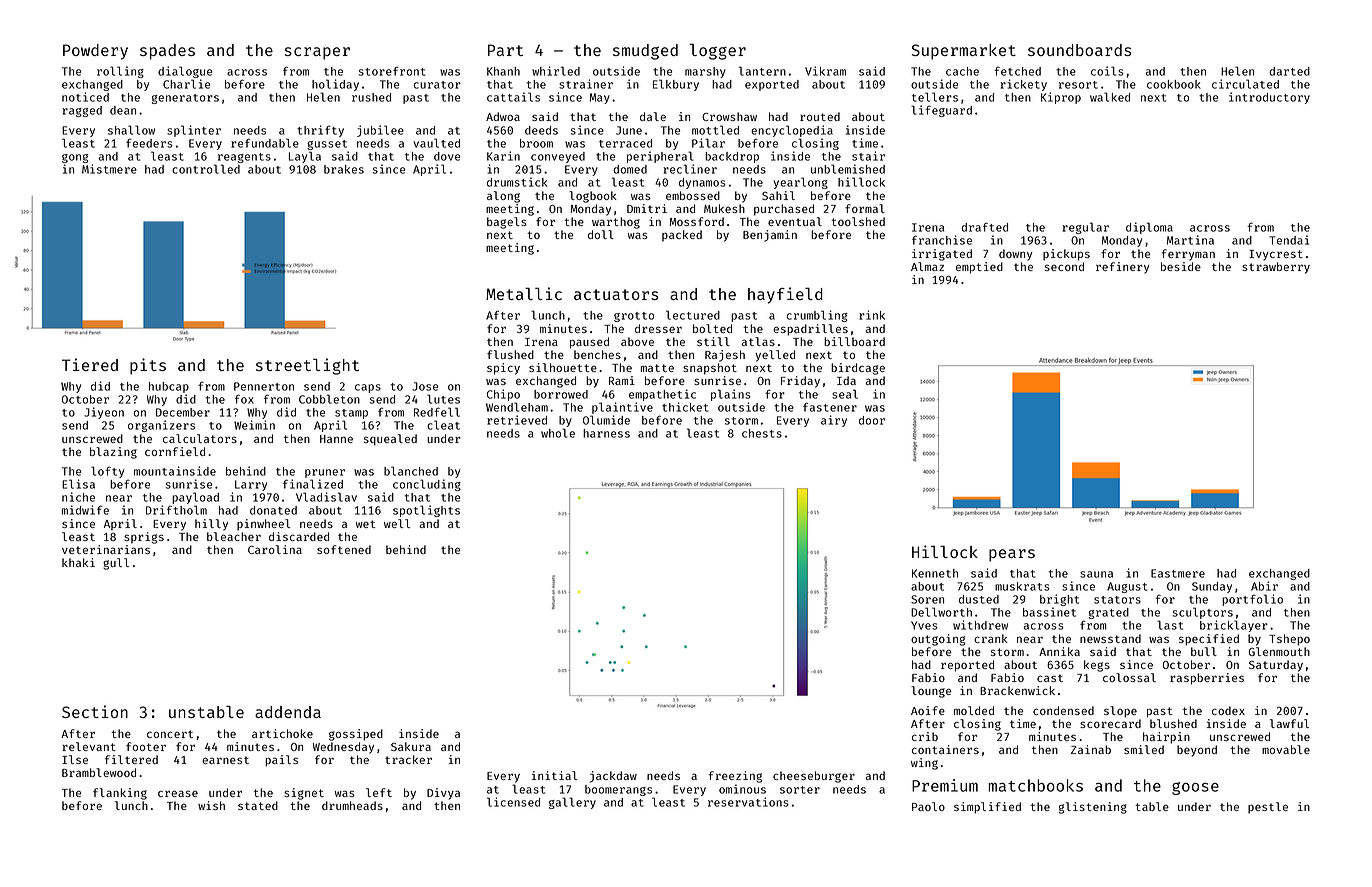 Image resolution: width=1372 pixels, height=887 pixels. What do you see at coordinates (264, 386) in the document?
I see `Pennerton` at bounding box center [264, 386].
